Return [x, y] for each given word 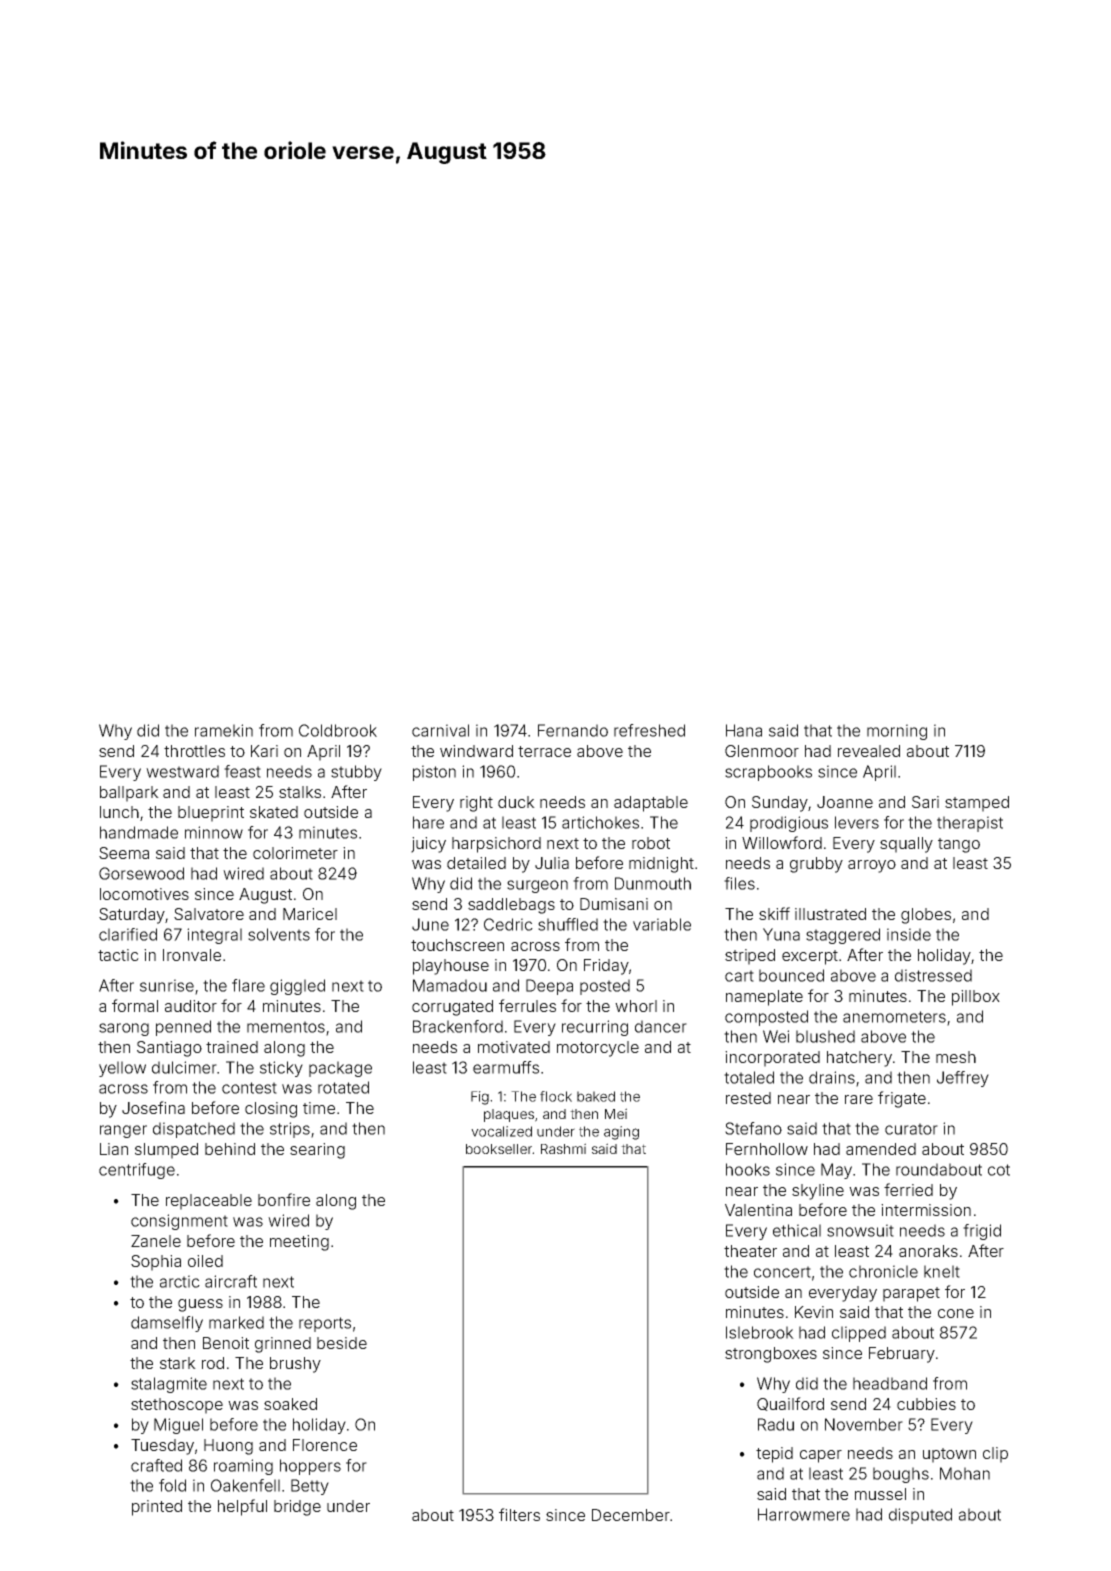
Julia [552, 863]
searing [317, 1151]
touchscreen [457, 945]
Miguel [178, 1426]
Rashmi [563, 1148]
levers [857, 822]
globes [926, 916]
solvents [279, 934]
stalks [300, 792]
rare [859, 1099]
